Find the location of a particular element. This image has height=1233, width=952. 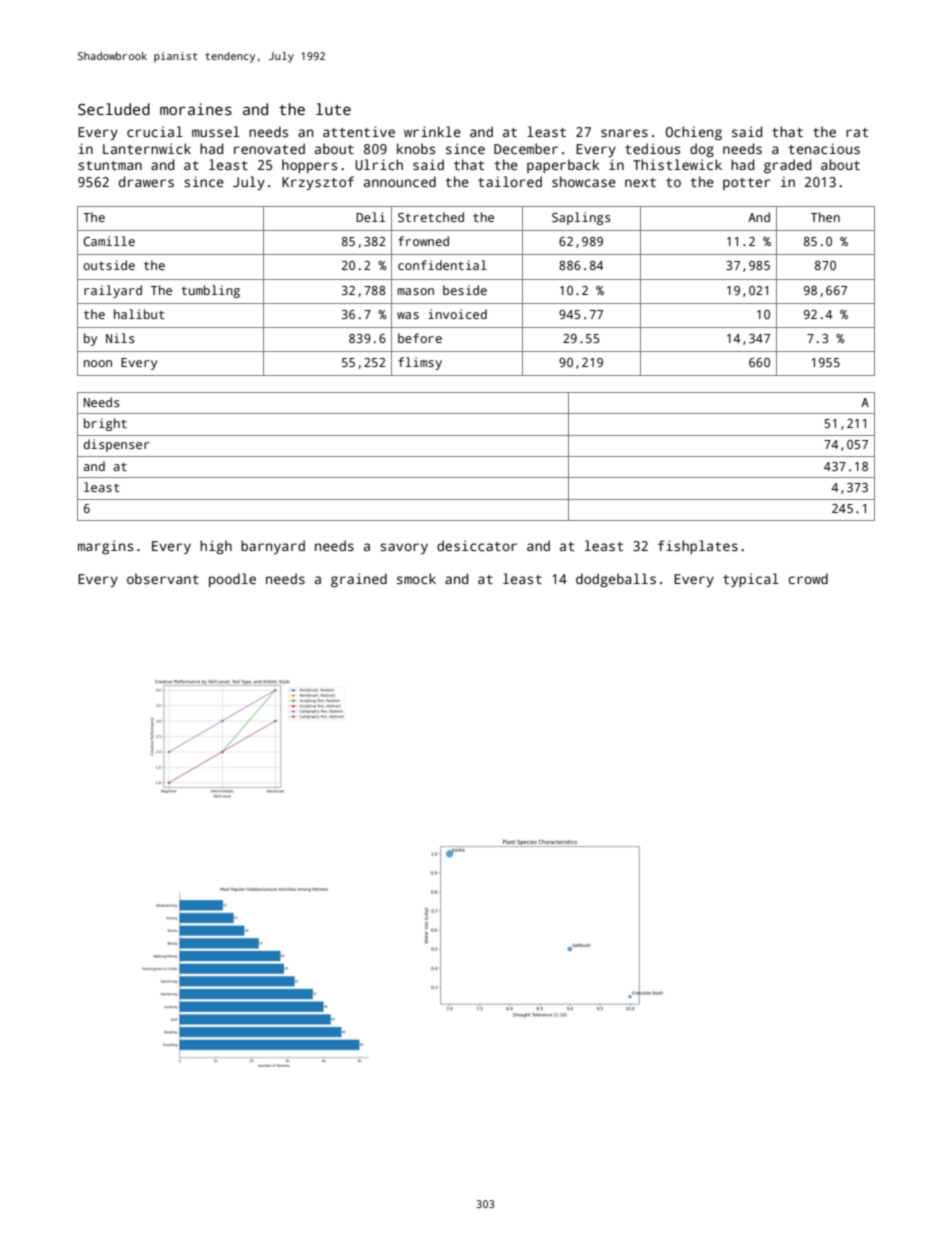

noon is located at coordinates (98, 363).
